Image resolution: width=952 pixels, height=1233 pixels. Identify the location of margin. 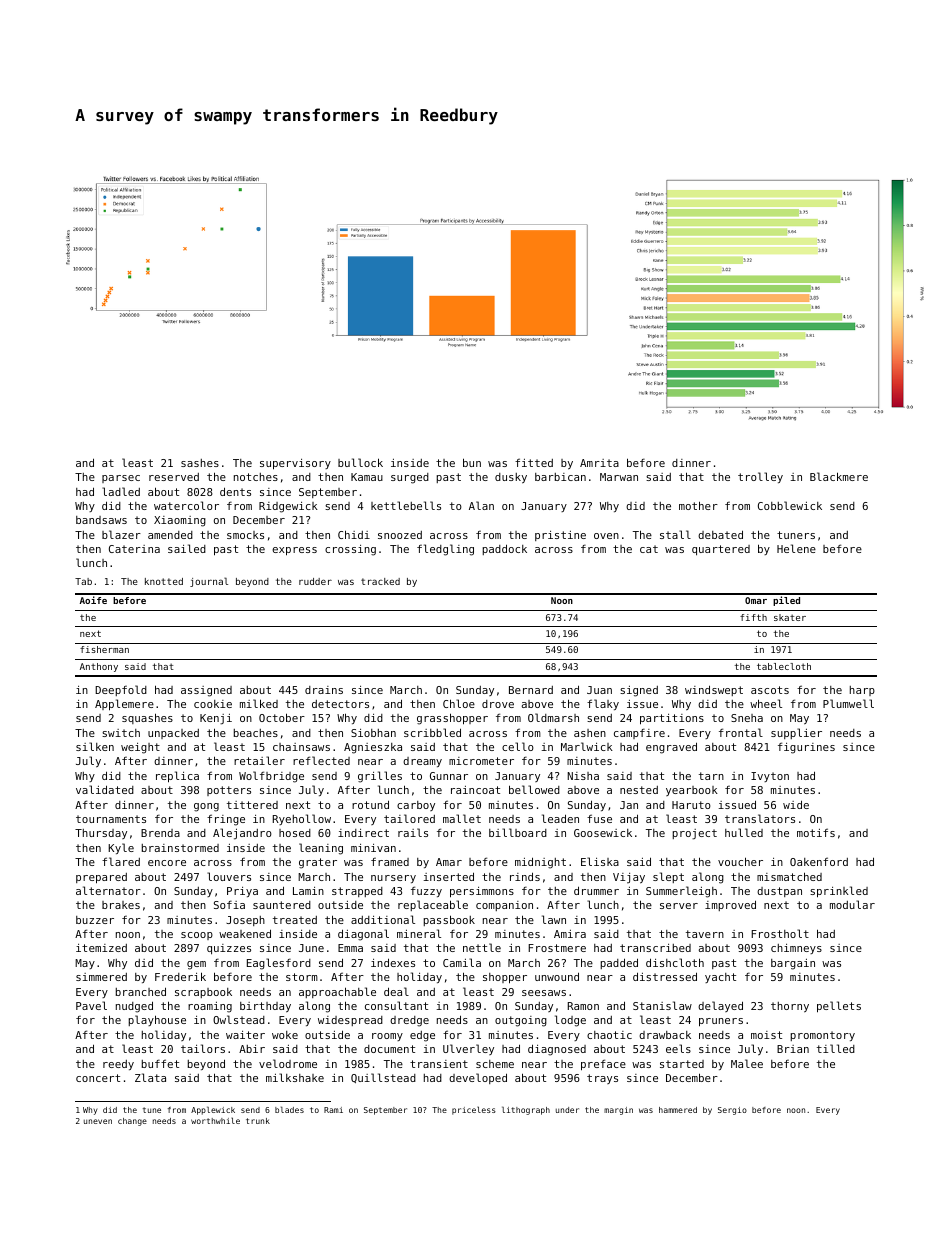
(618, 1111).
